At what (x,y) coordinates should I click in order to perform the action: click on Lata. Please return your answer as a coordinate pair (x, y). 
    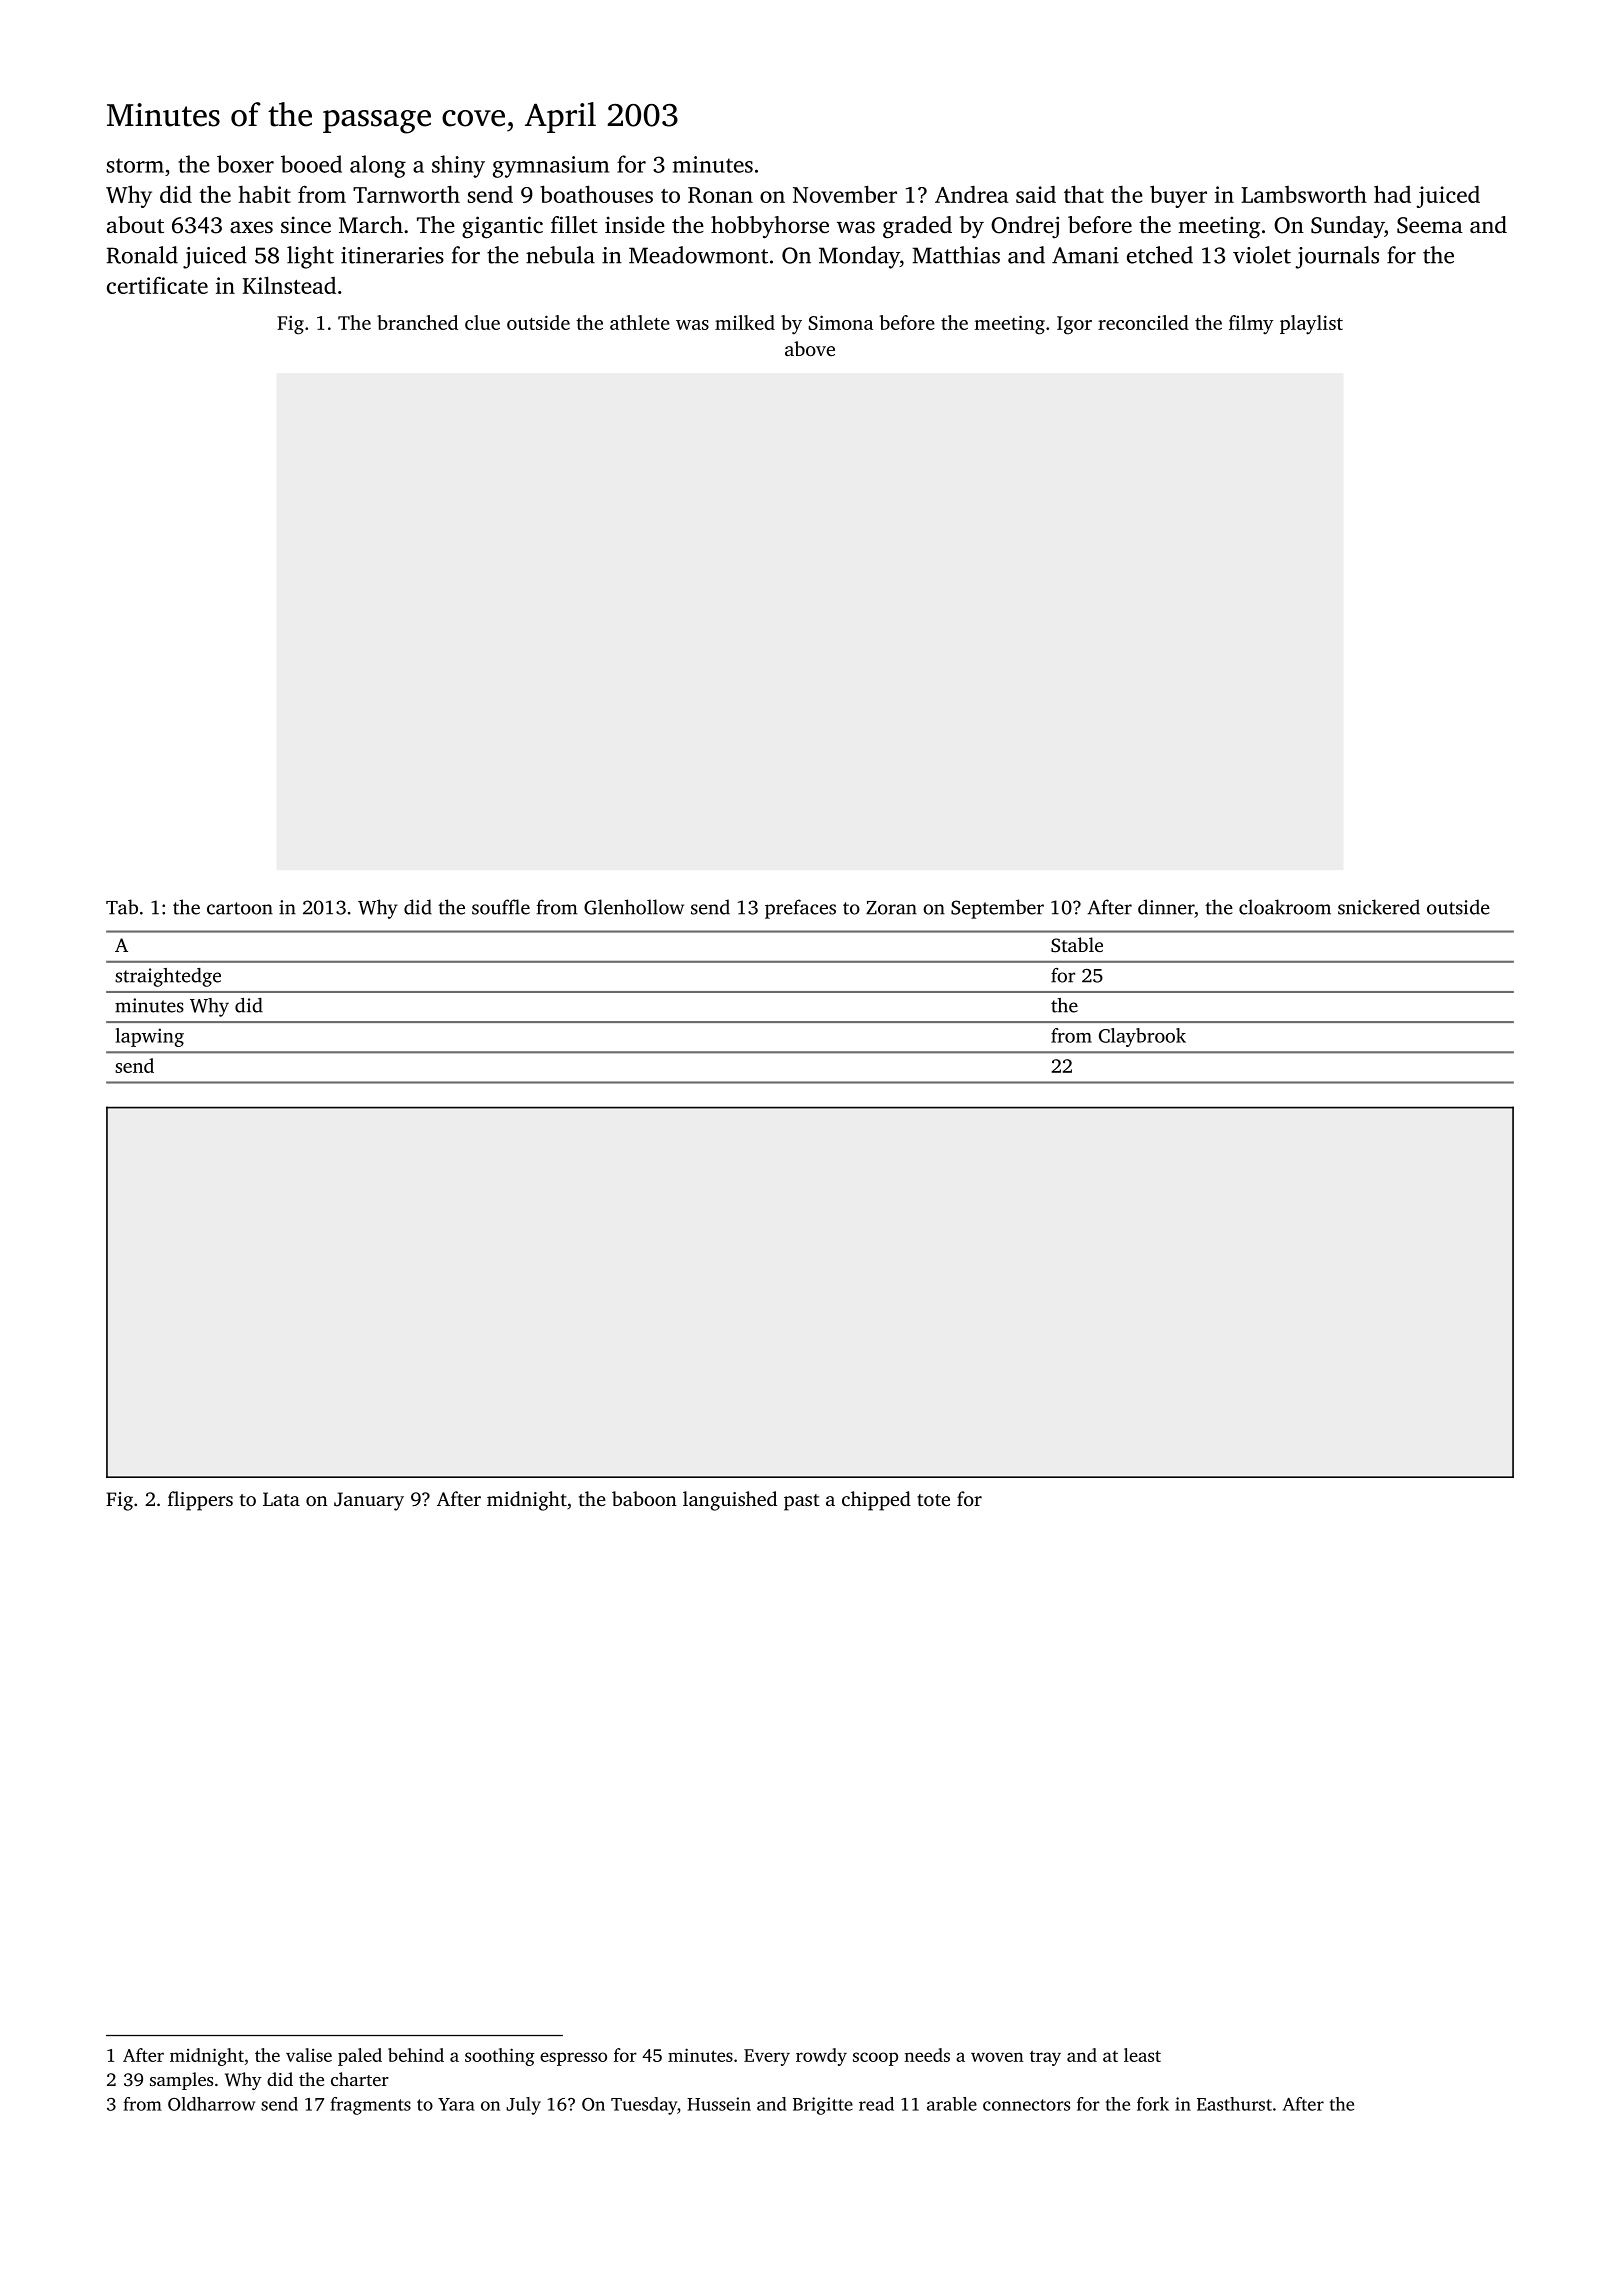
    Looking at the image, I should click on (281, 1499).
